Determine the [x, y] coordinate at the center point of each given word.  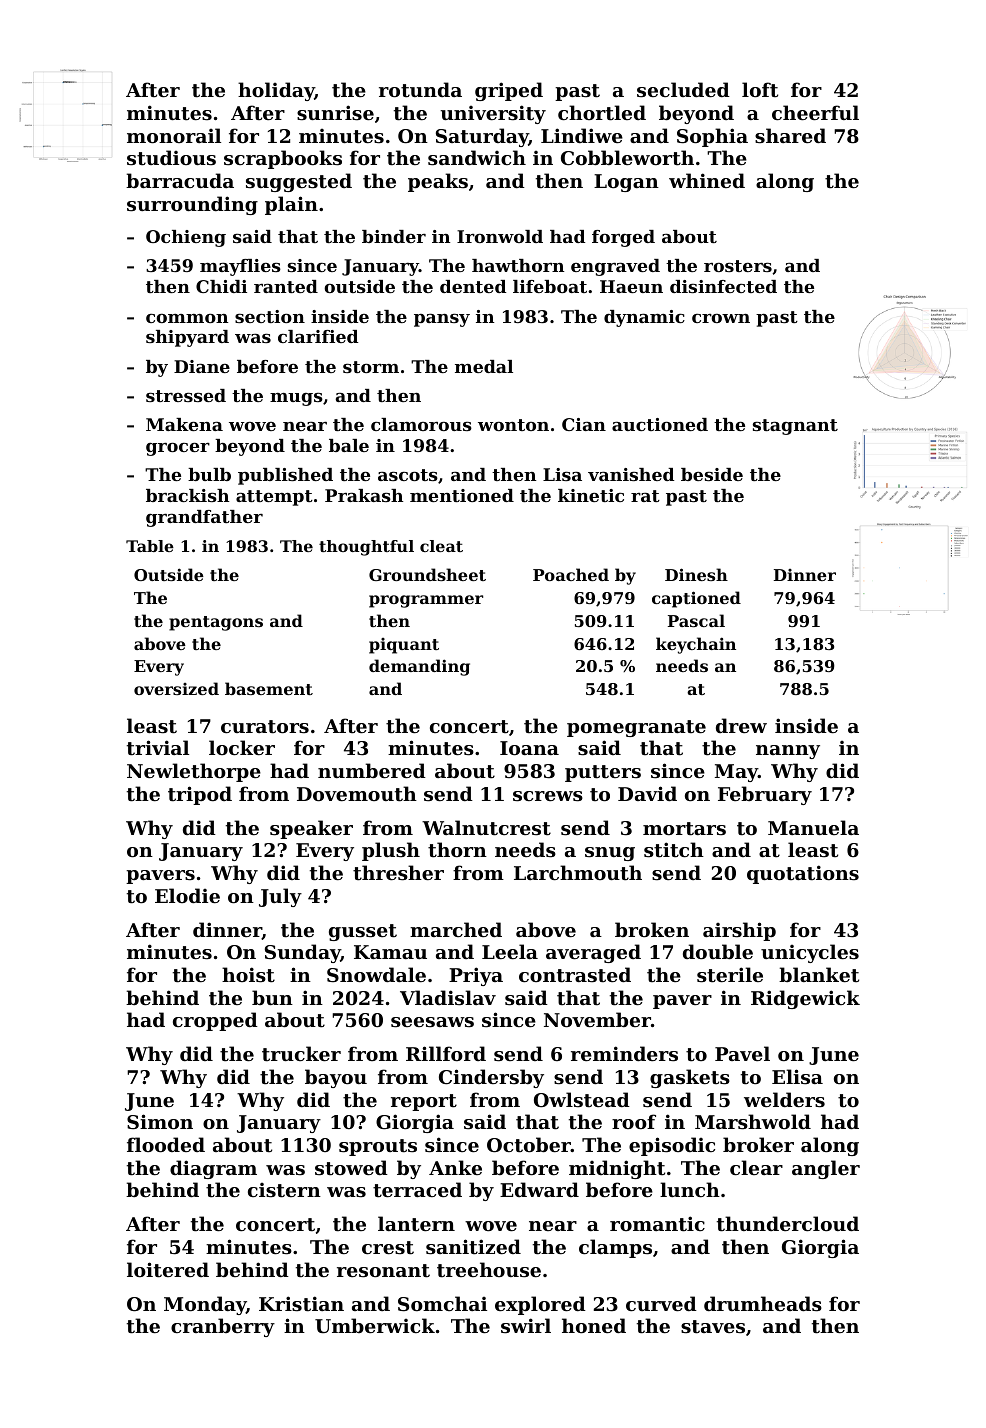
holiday [276, 91]
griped [509, 91]
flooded [166, 1144]
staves [713, 1327]
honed [594, 1325]
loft [760, 89]
